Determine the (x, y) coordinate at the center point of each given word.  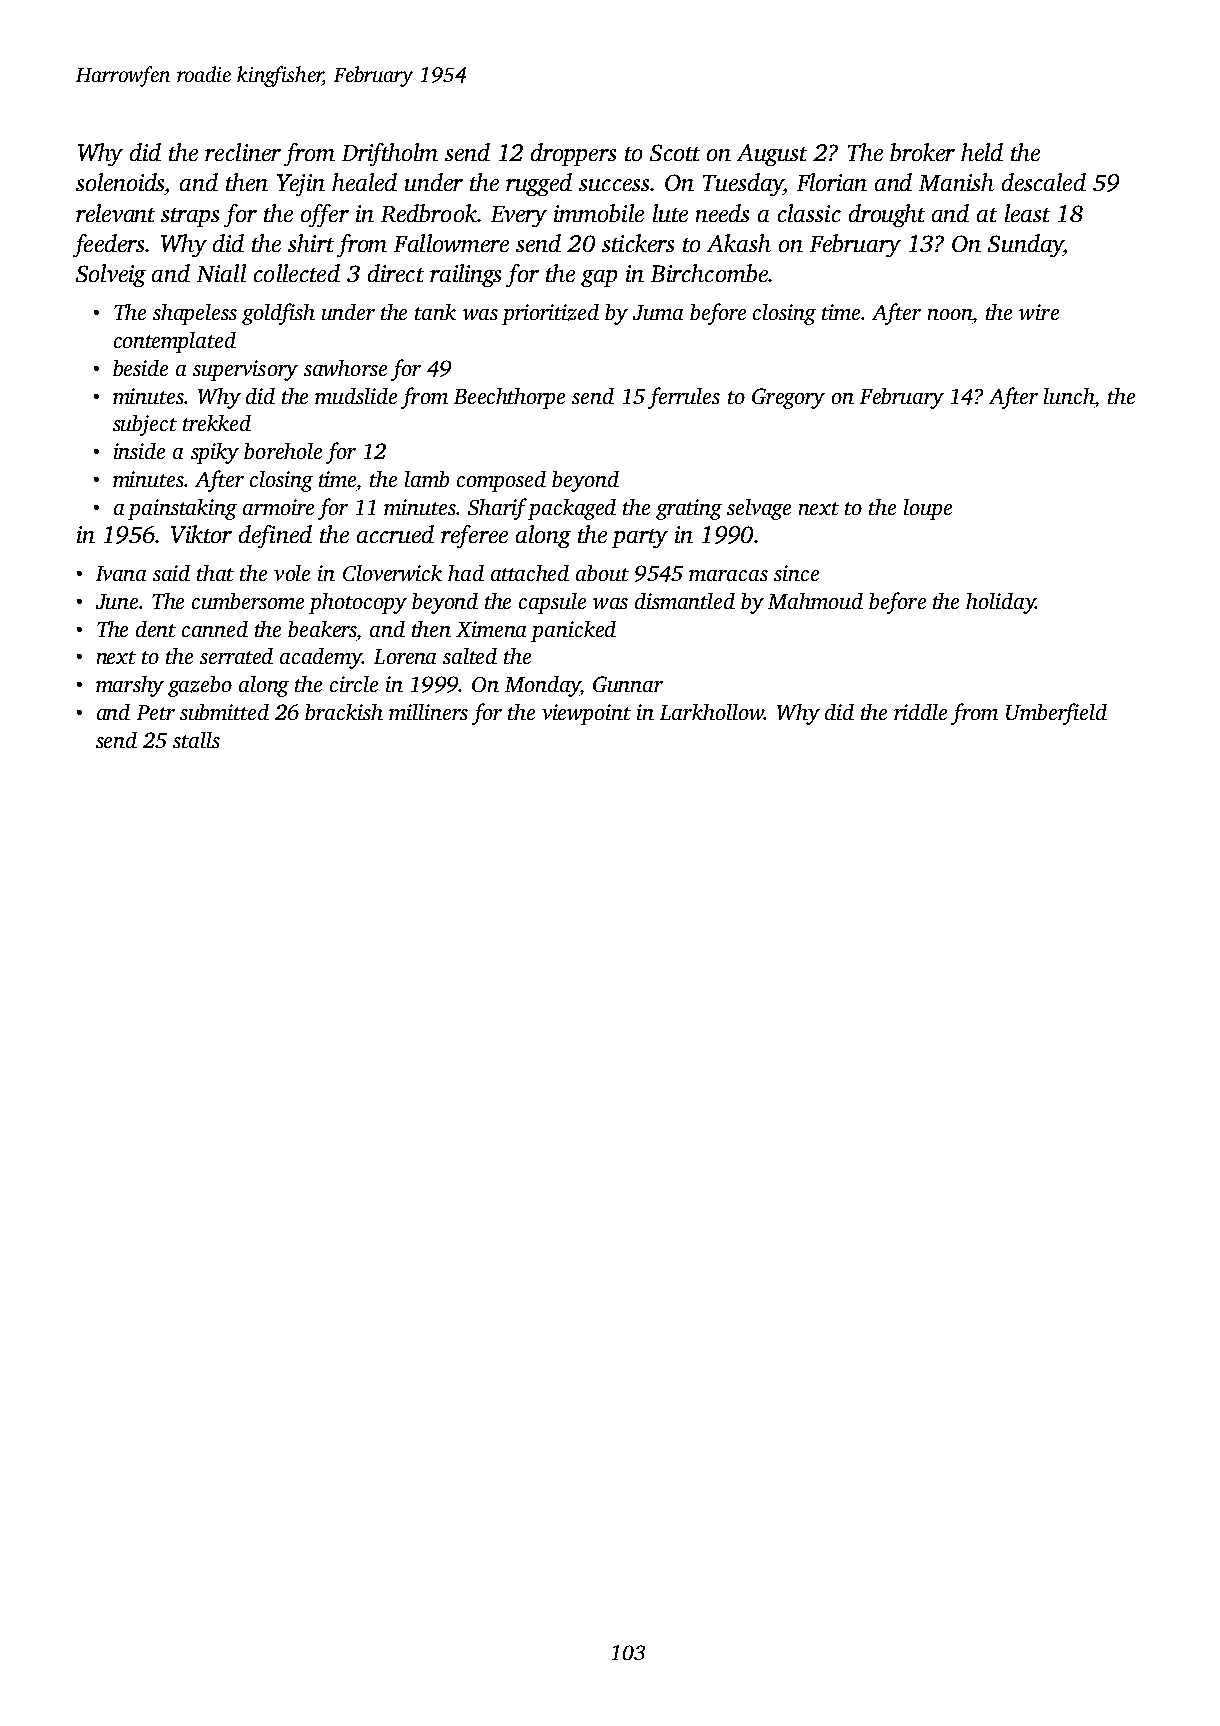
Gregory (788, 398)
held (982, 152)
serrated (236, 656)
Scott (675, 152)
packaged (572, 509)
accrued (395, 534)
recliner (243, 152)
